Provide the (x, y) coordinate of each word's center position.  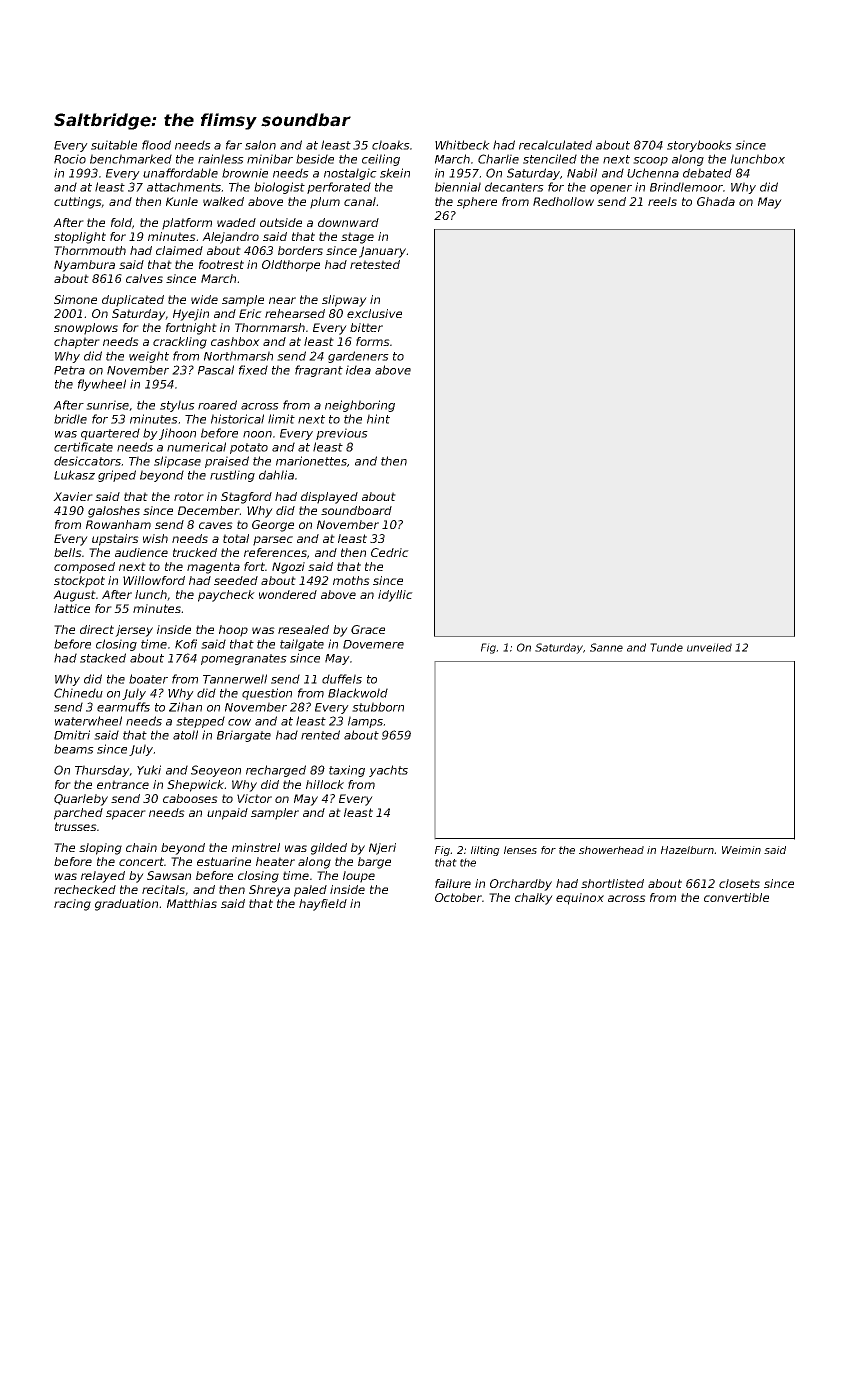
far (234, 145)
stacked (103, 658)
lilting (485, 851)
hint (378, 419)
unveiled (709, 647)
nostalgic (350, 174)
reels (662, 201)
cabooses (190, 798)
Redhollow (563, 201)
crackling (180, 343)
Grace (368, 629)
